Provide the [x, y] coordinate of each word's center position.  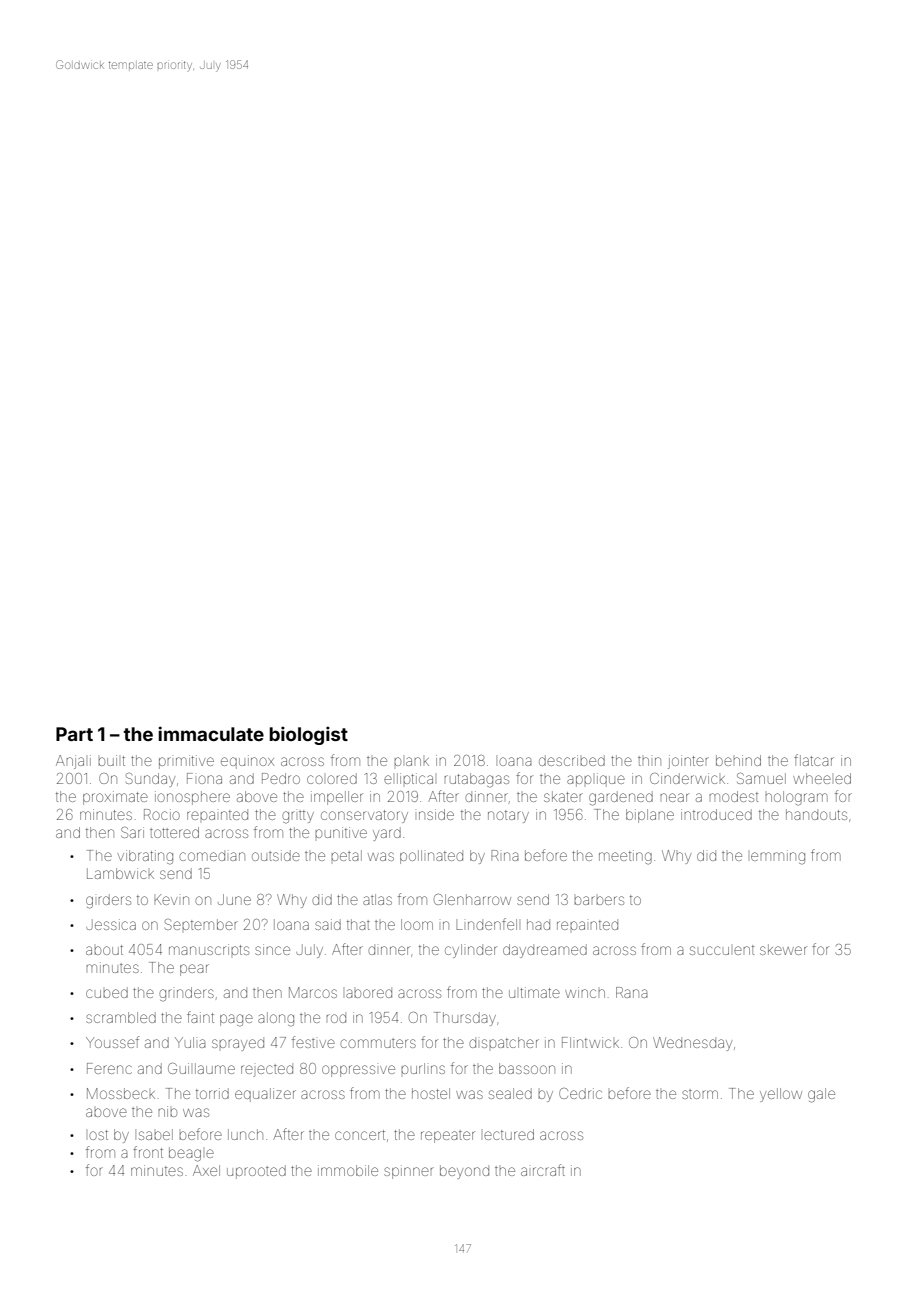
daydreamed [545, 951]
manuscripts [209, 949]
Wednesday [692, 1044]
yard [387, 834]
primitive [186, 762]
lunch [245, 1134]
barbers [599, 900]
